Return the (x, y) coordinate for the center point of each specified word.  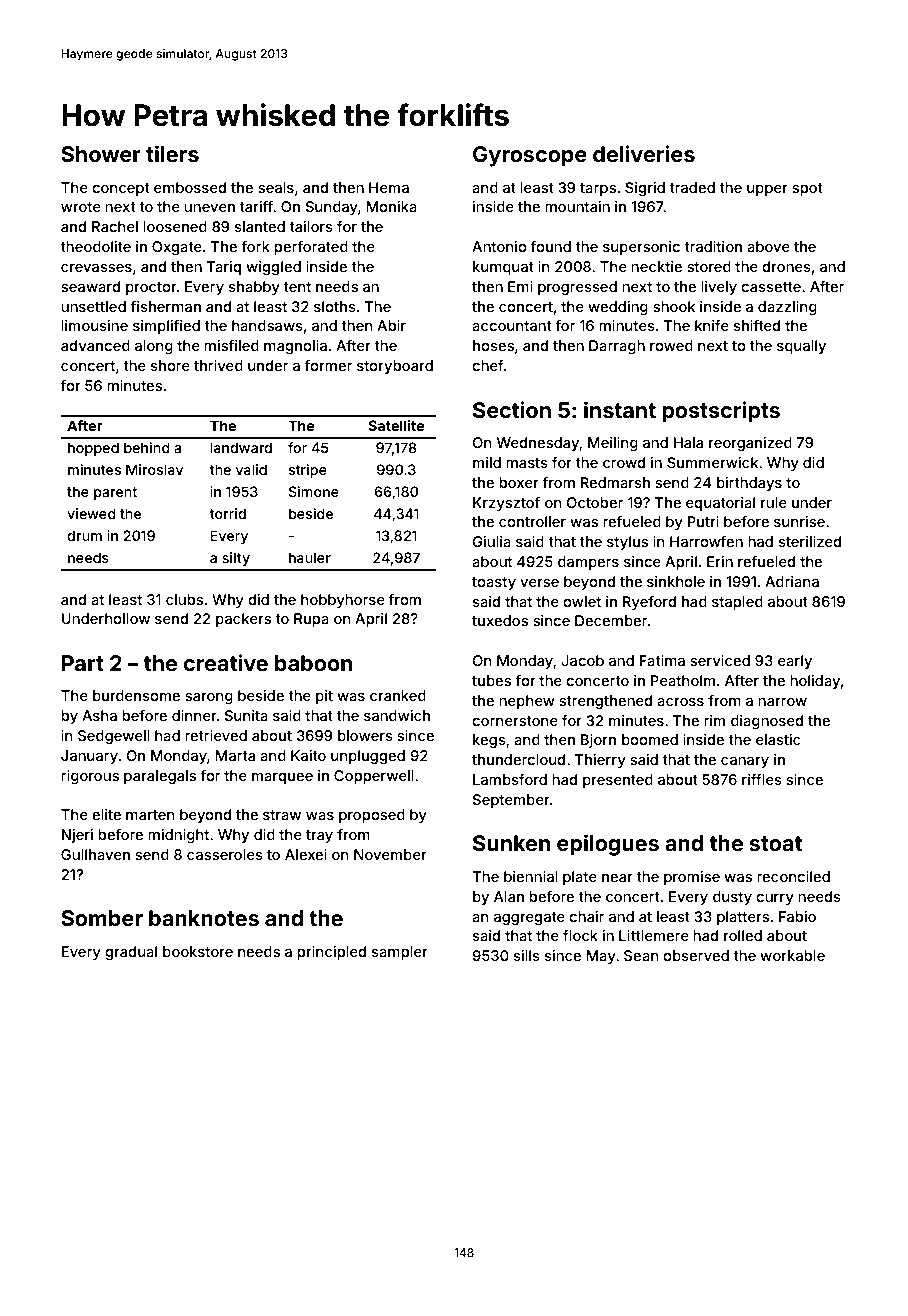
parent (115, 493)
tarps (598, 189)
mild (487, 462)
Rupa (311, 620)
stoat (775, 843)
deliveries (644, 153)
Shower (101, 154)
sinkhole (676, 581)
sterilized (810, 541)
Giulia (491, 541)
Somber (102, 918)
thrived (218, 365)
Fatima (662, 660)
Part (83, 663)
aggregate (529, 918)
